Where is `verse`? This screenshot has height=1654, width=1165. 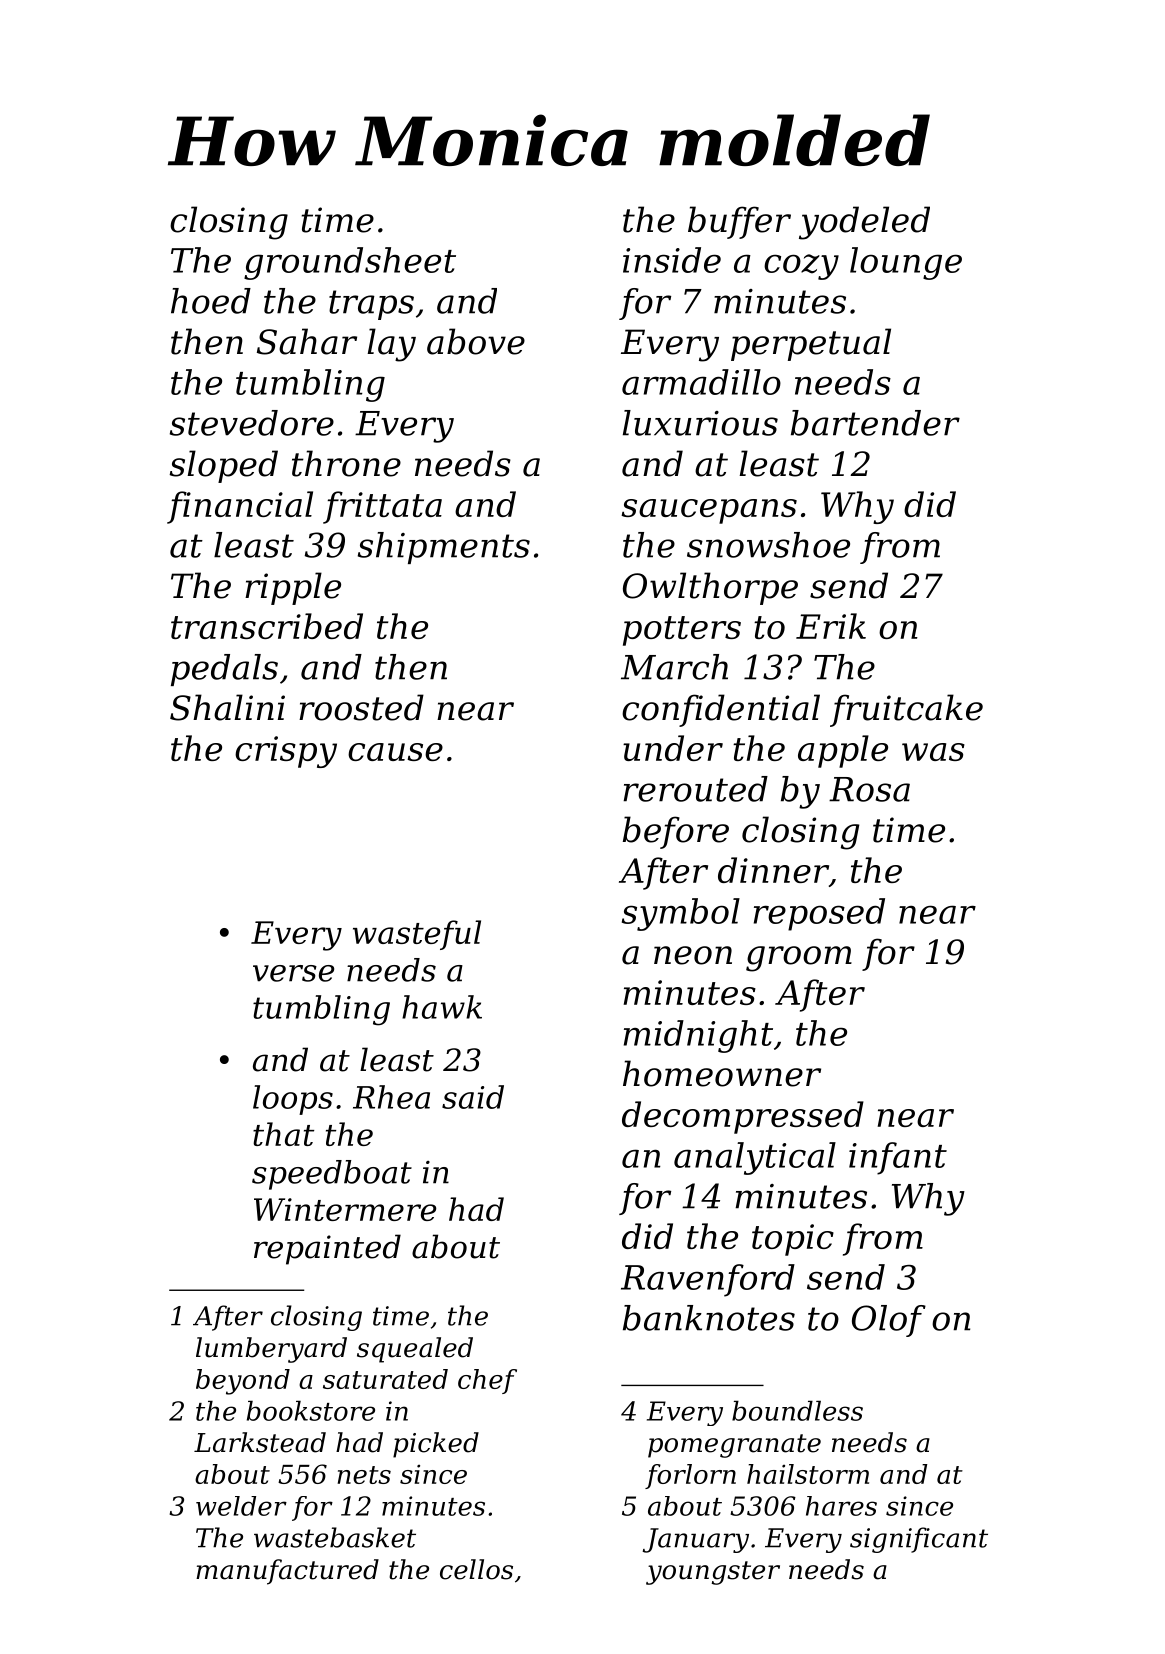
verse is located at coordinates (293, 973).
